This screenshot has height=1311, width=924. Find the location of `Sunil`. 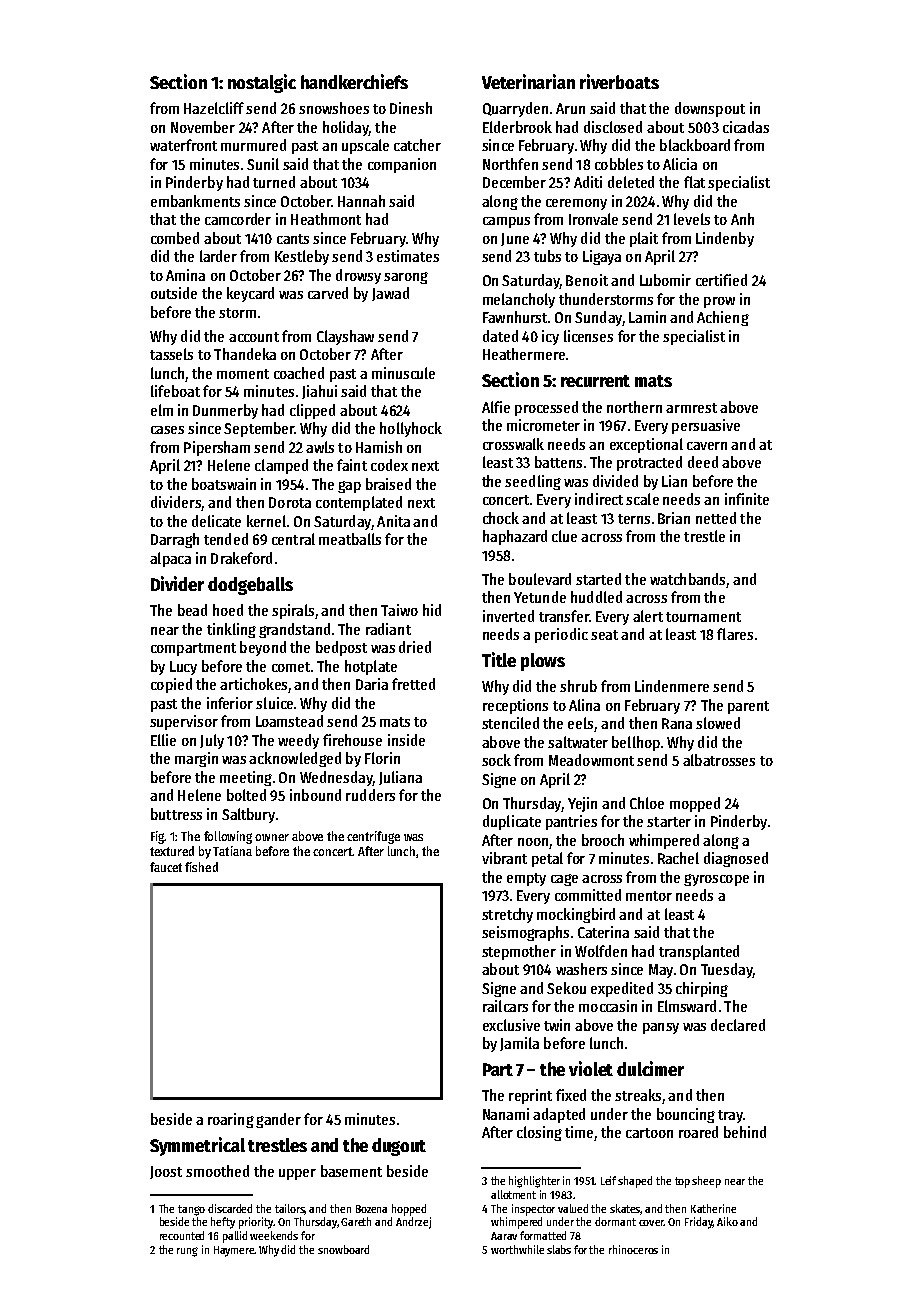

Sunil is located at coordinates (263, 164).
